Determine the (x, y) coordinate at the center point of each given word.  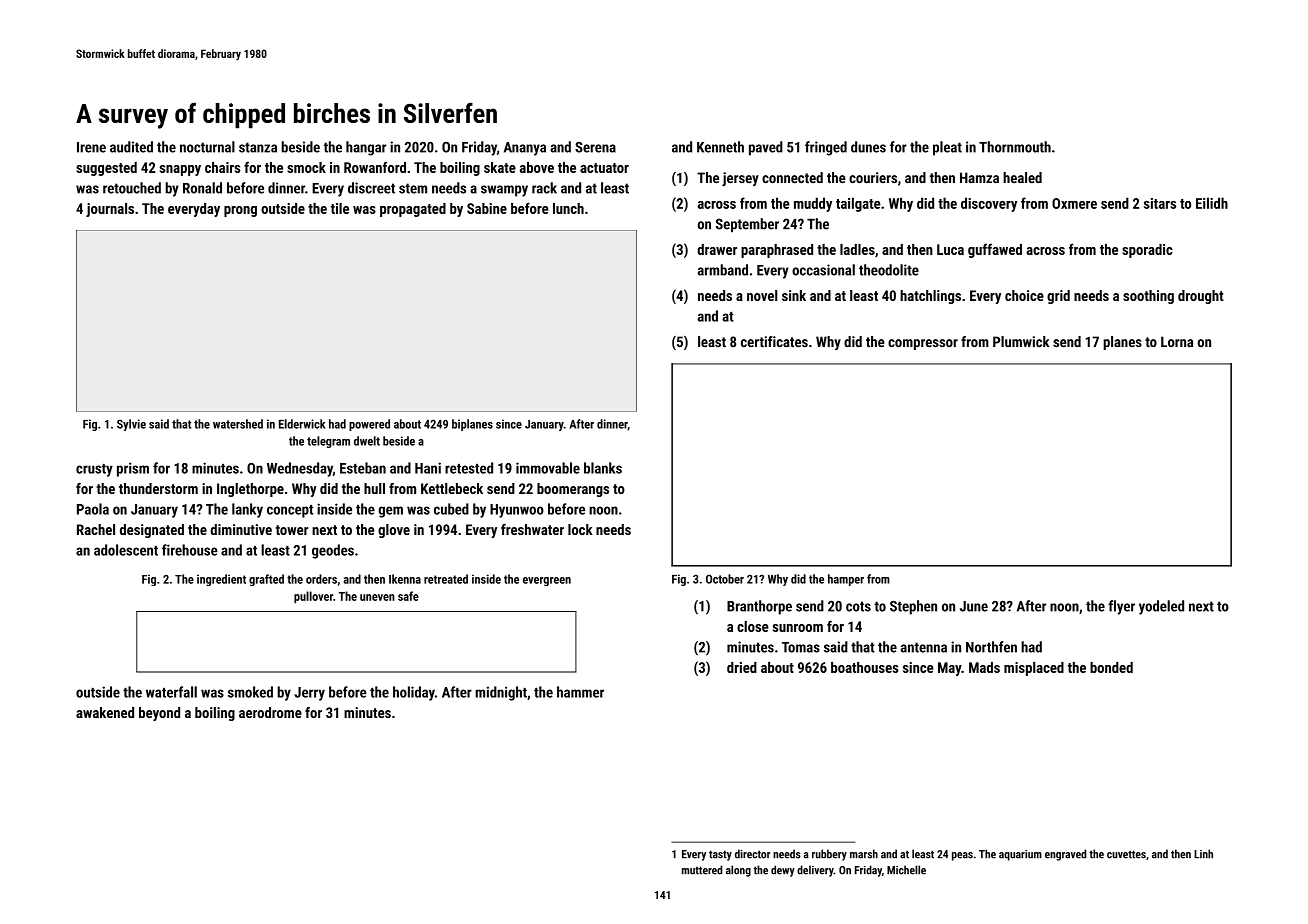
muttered (702, 870)
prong (240, 211)
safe (408, 596)
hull (374, 488)
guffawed (995, 250)
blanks (603, 468)
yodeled (1161, 607)
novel (762, 295)
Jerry (309, 694)
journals (110, 210)
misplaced (1034, 669)
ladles (857, 249)
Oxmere (1074, 203)
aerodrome (270, 712)
